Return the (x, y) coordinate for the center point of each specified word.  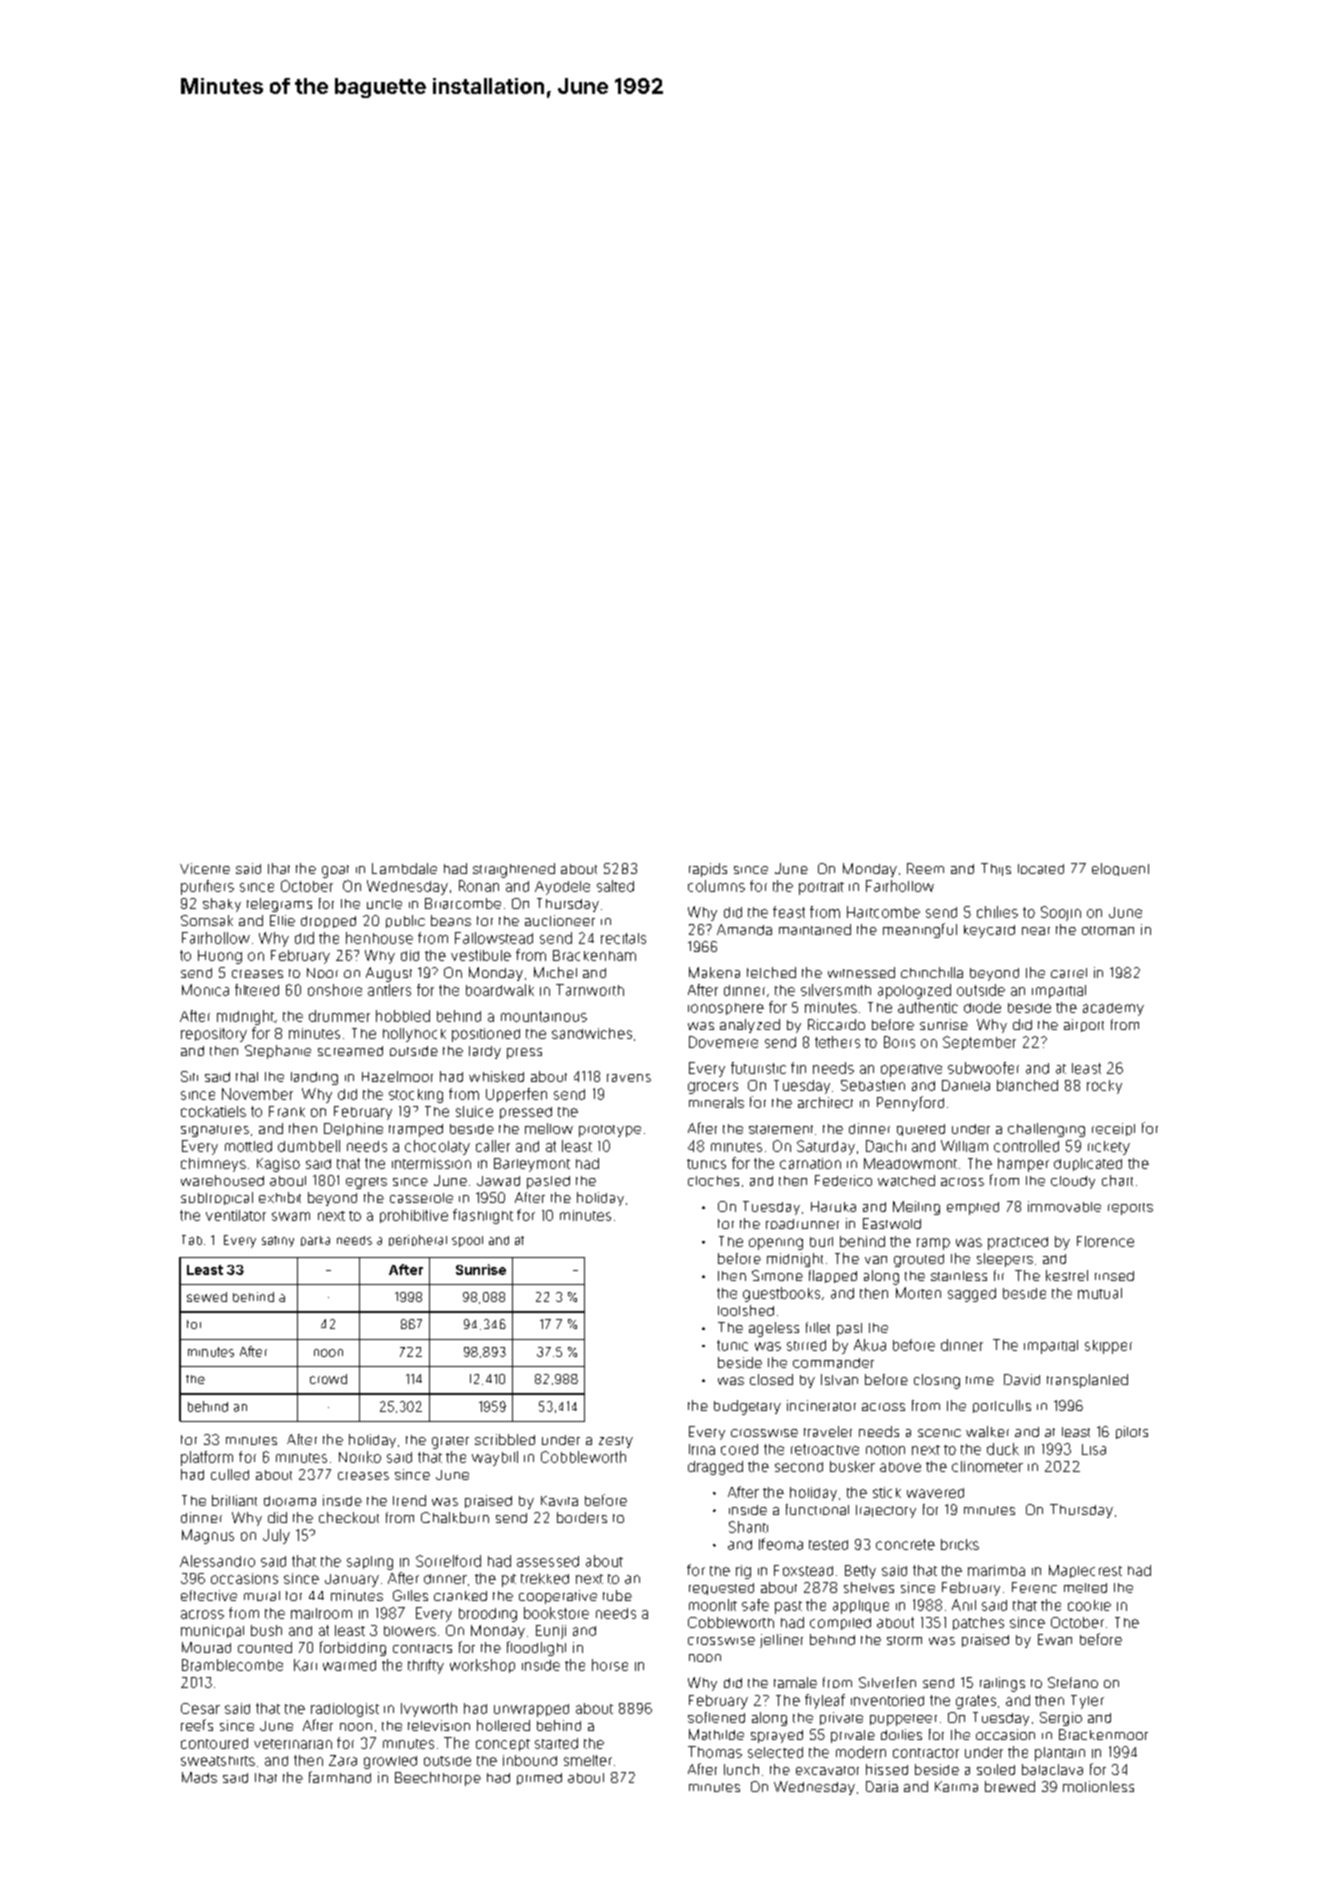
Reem (925, 868)
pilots (1132, 1432)
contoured (214, 1743)
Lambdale (404, 868)
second (799, 1467)
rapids (708, 870)
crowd (328, 1379)
